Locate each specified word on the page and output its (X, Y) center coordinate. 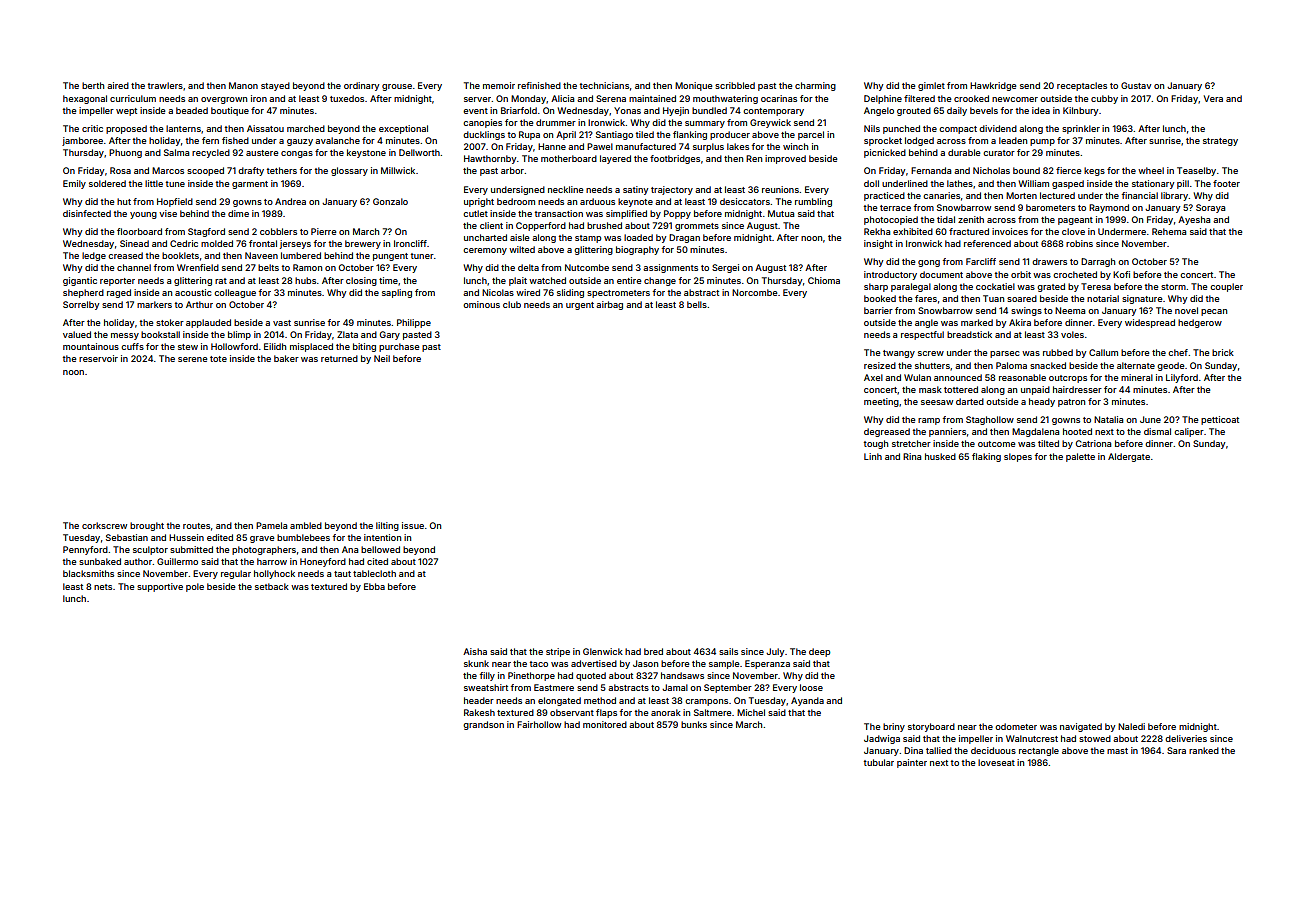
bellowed (380, 549)
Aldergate (1129, 457)
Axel (873, 377)
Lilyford (1182, 378)
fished (235, 140)
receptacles (1082, 86)
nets (103, 587)
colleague (235, 293)
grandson (483, 725)
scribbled (735, 85)
